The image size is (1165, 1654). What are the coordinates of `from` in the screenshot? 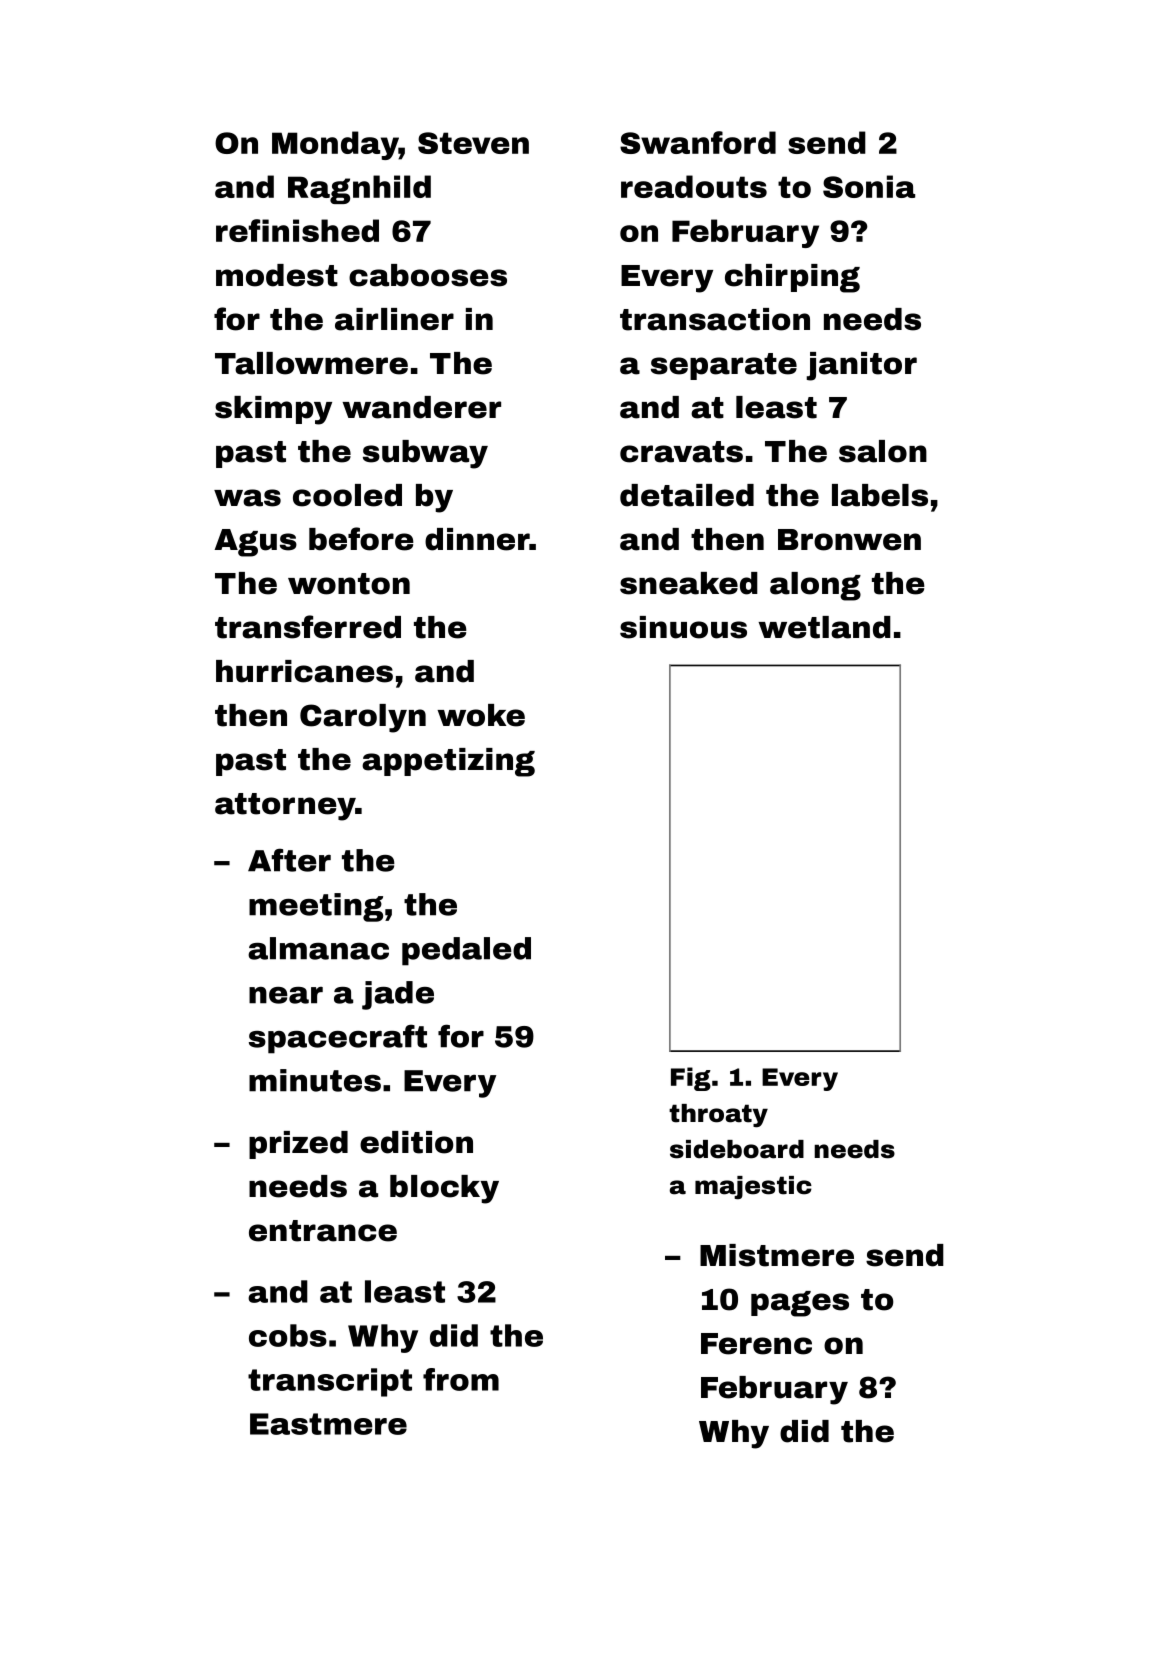 It's located at (461, 1379).
